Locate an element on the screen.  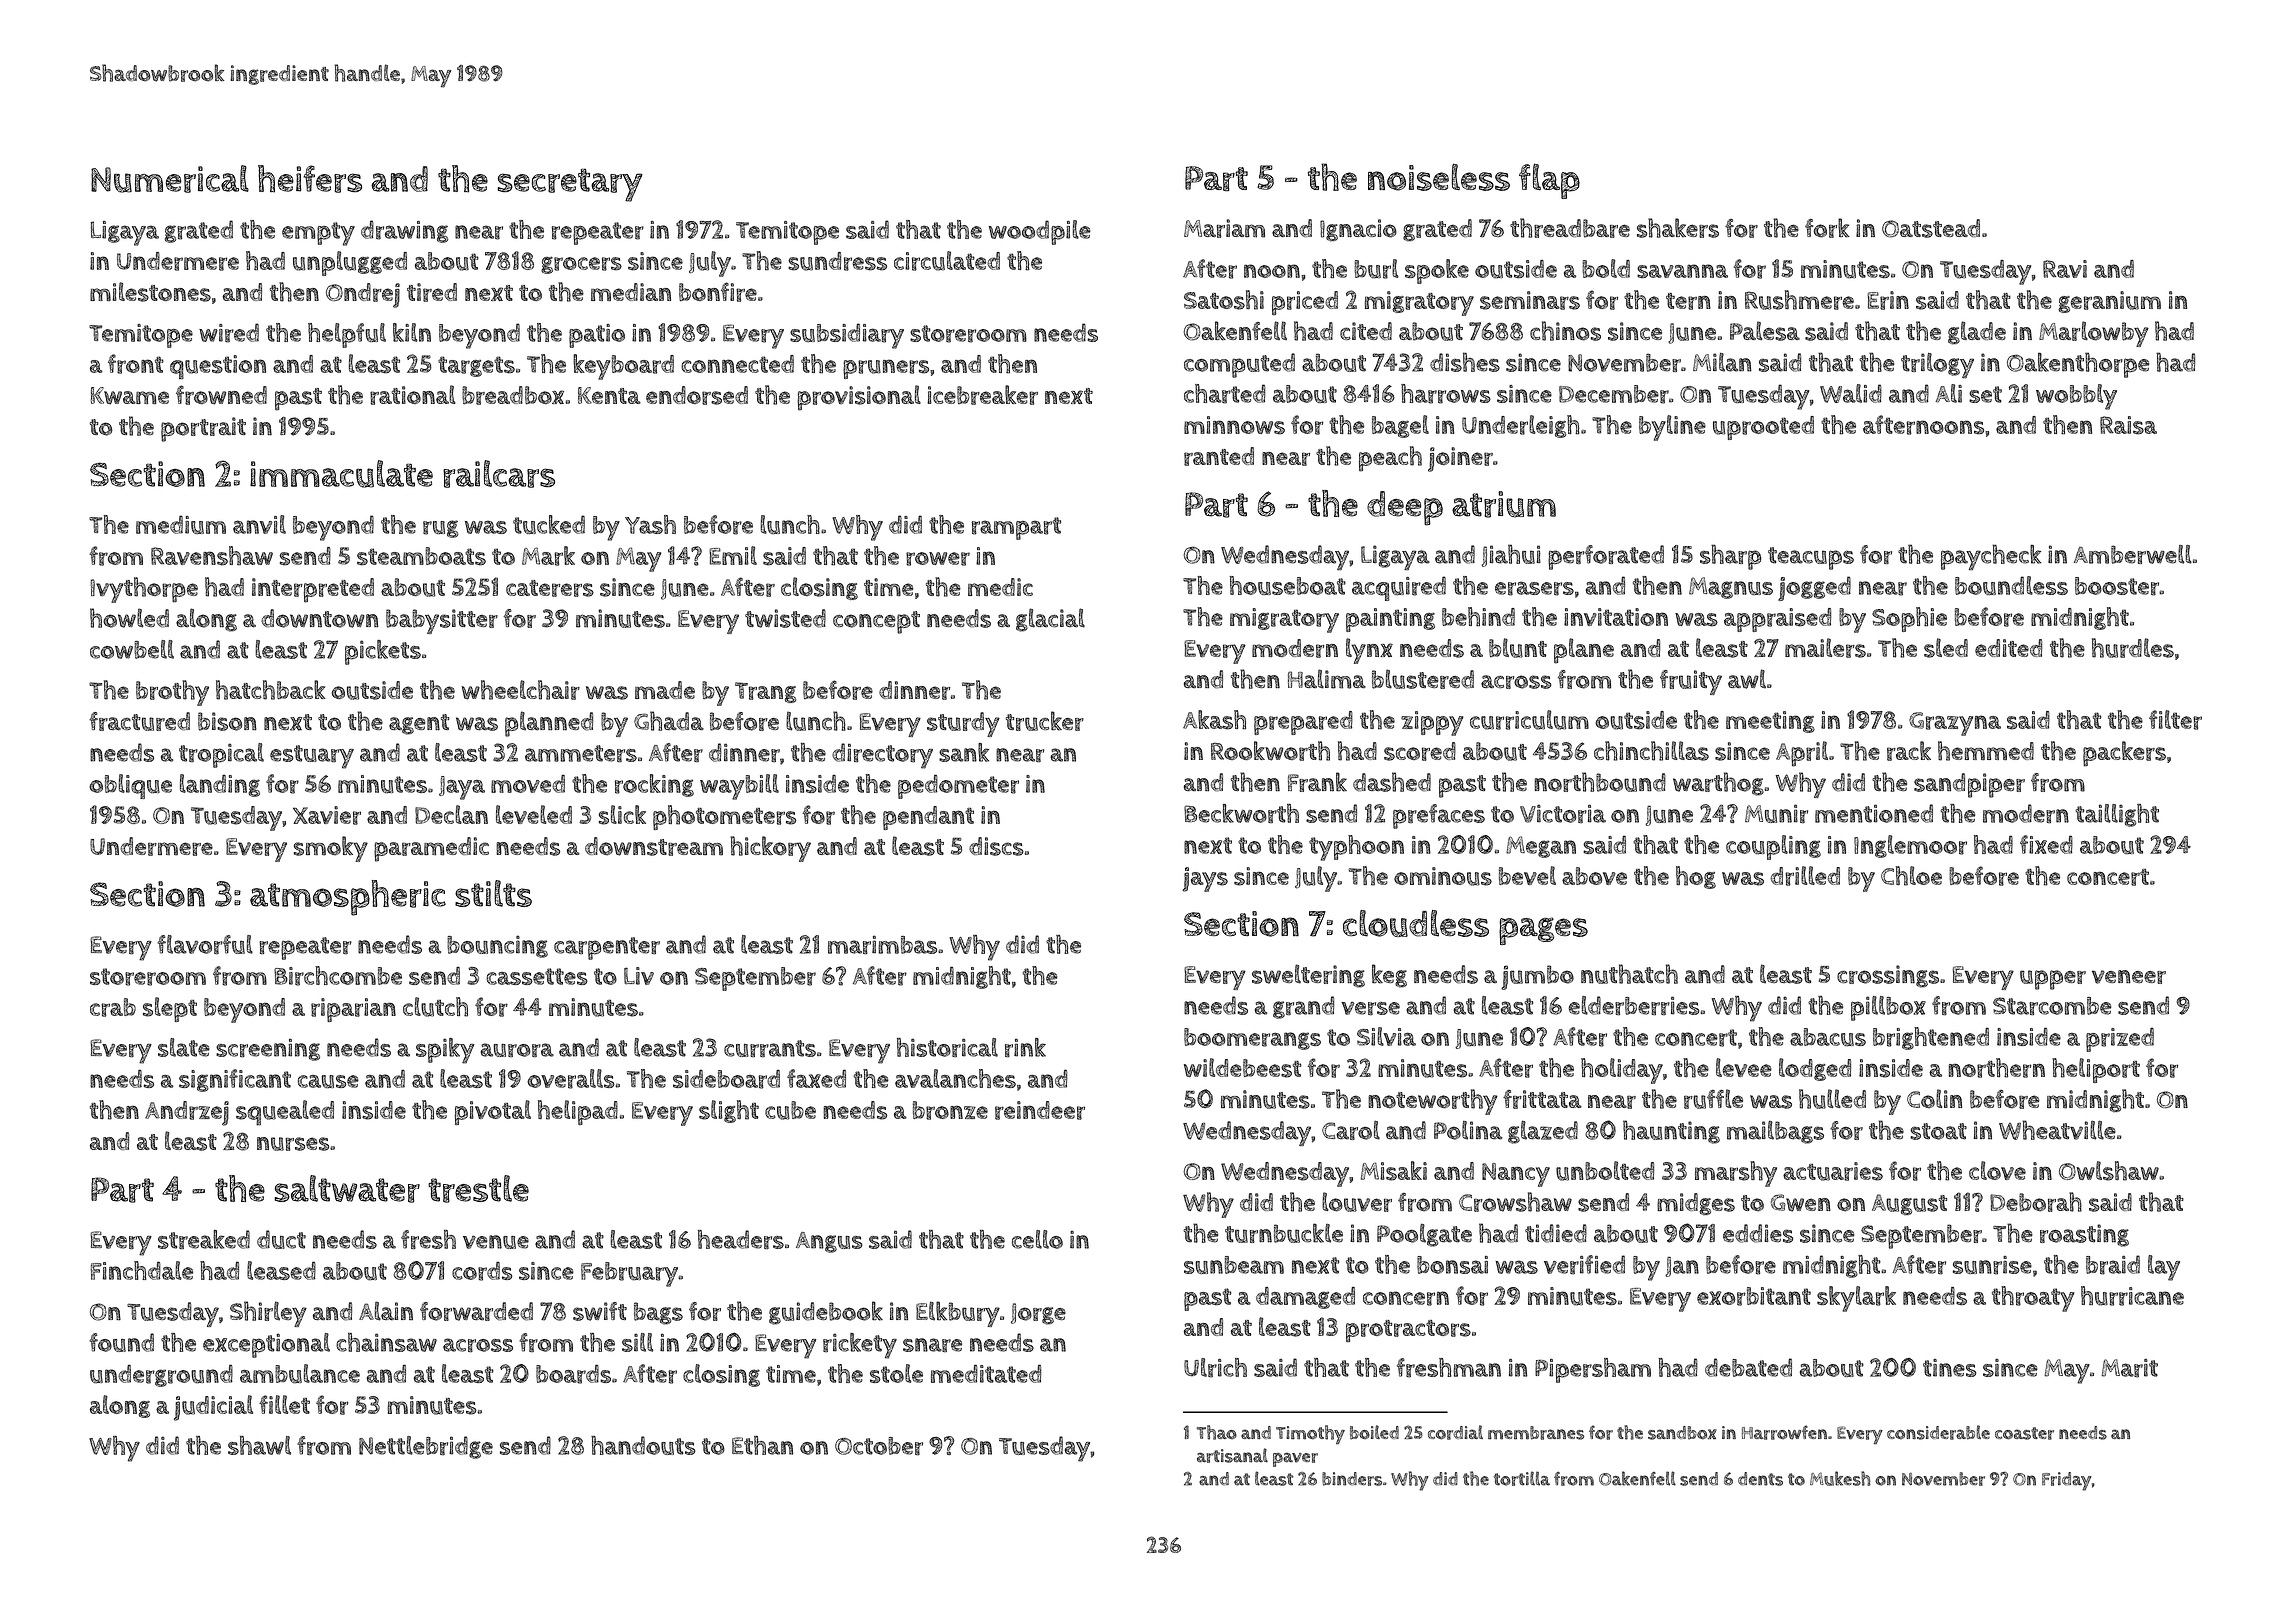
February is located at coordinates (629, 1274).
